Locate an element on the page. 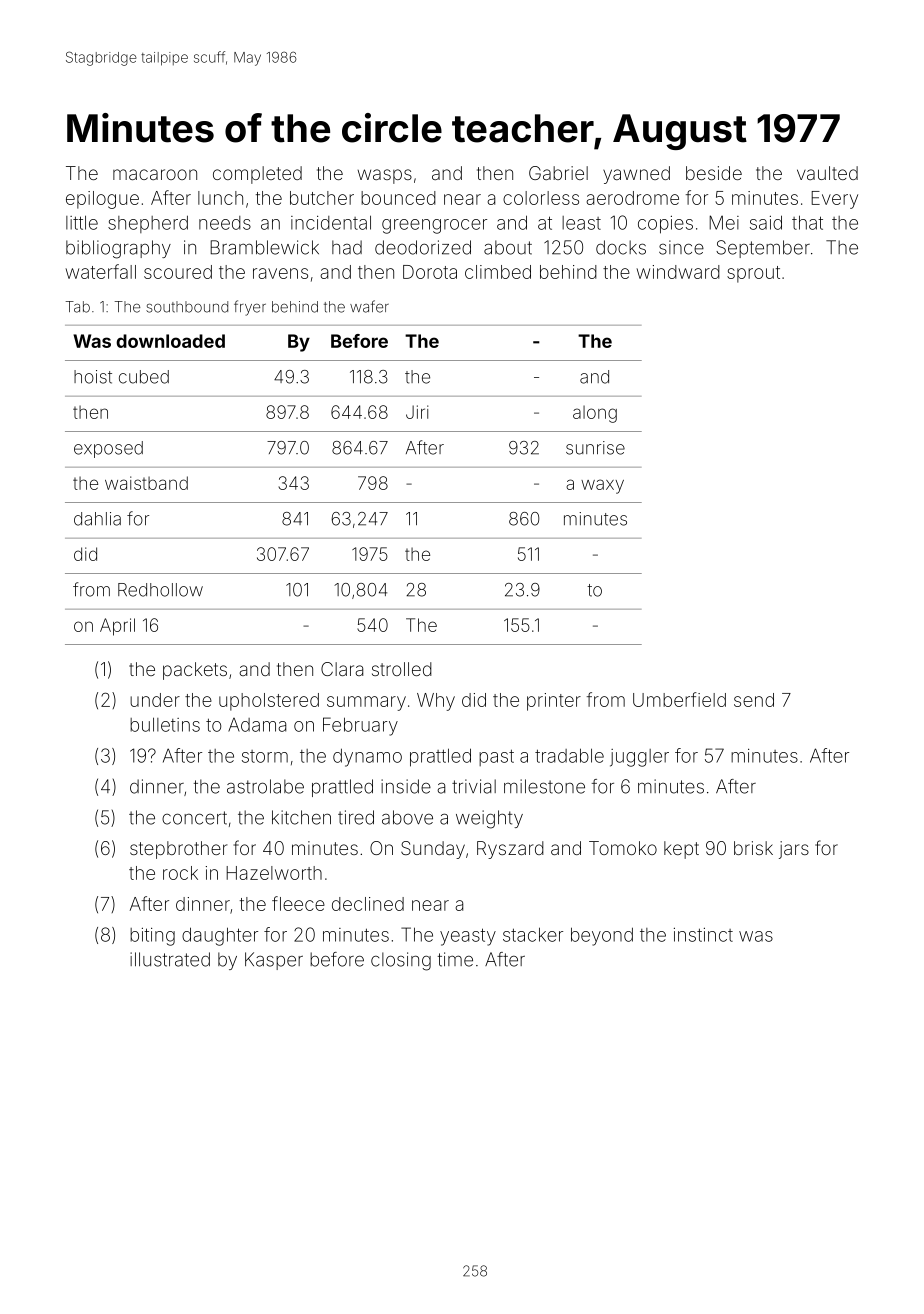 This document has width=924, height=1314. yawned is located at coordinates (636, 175).
